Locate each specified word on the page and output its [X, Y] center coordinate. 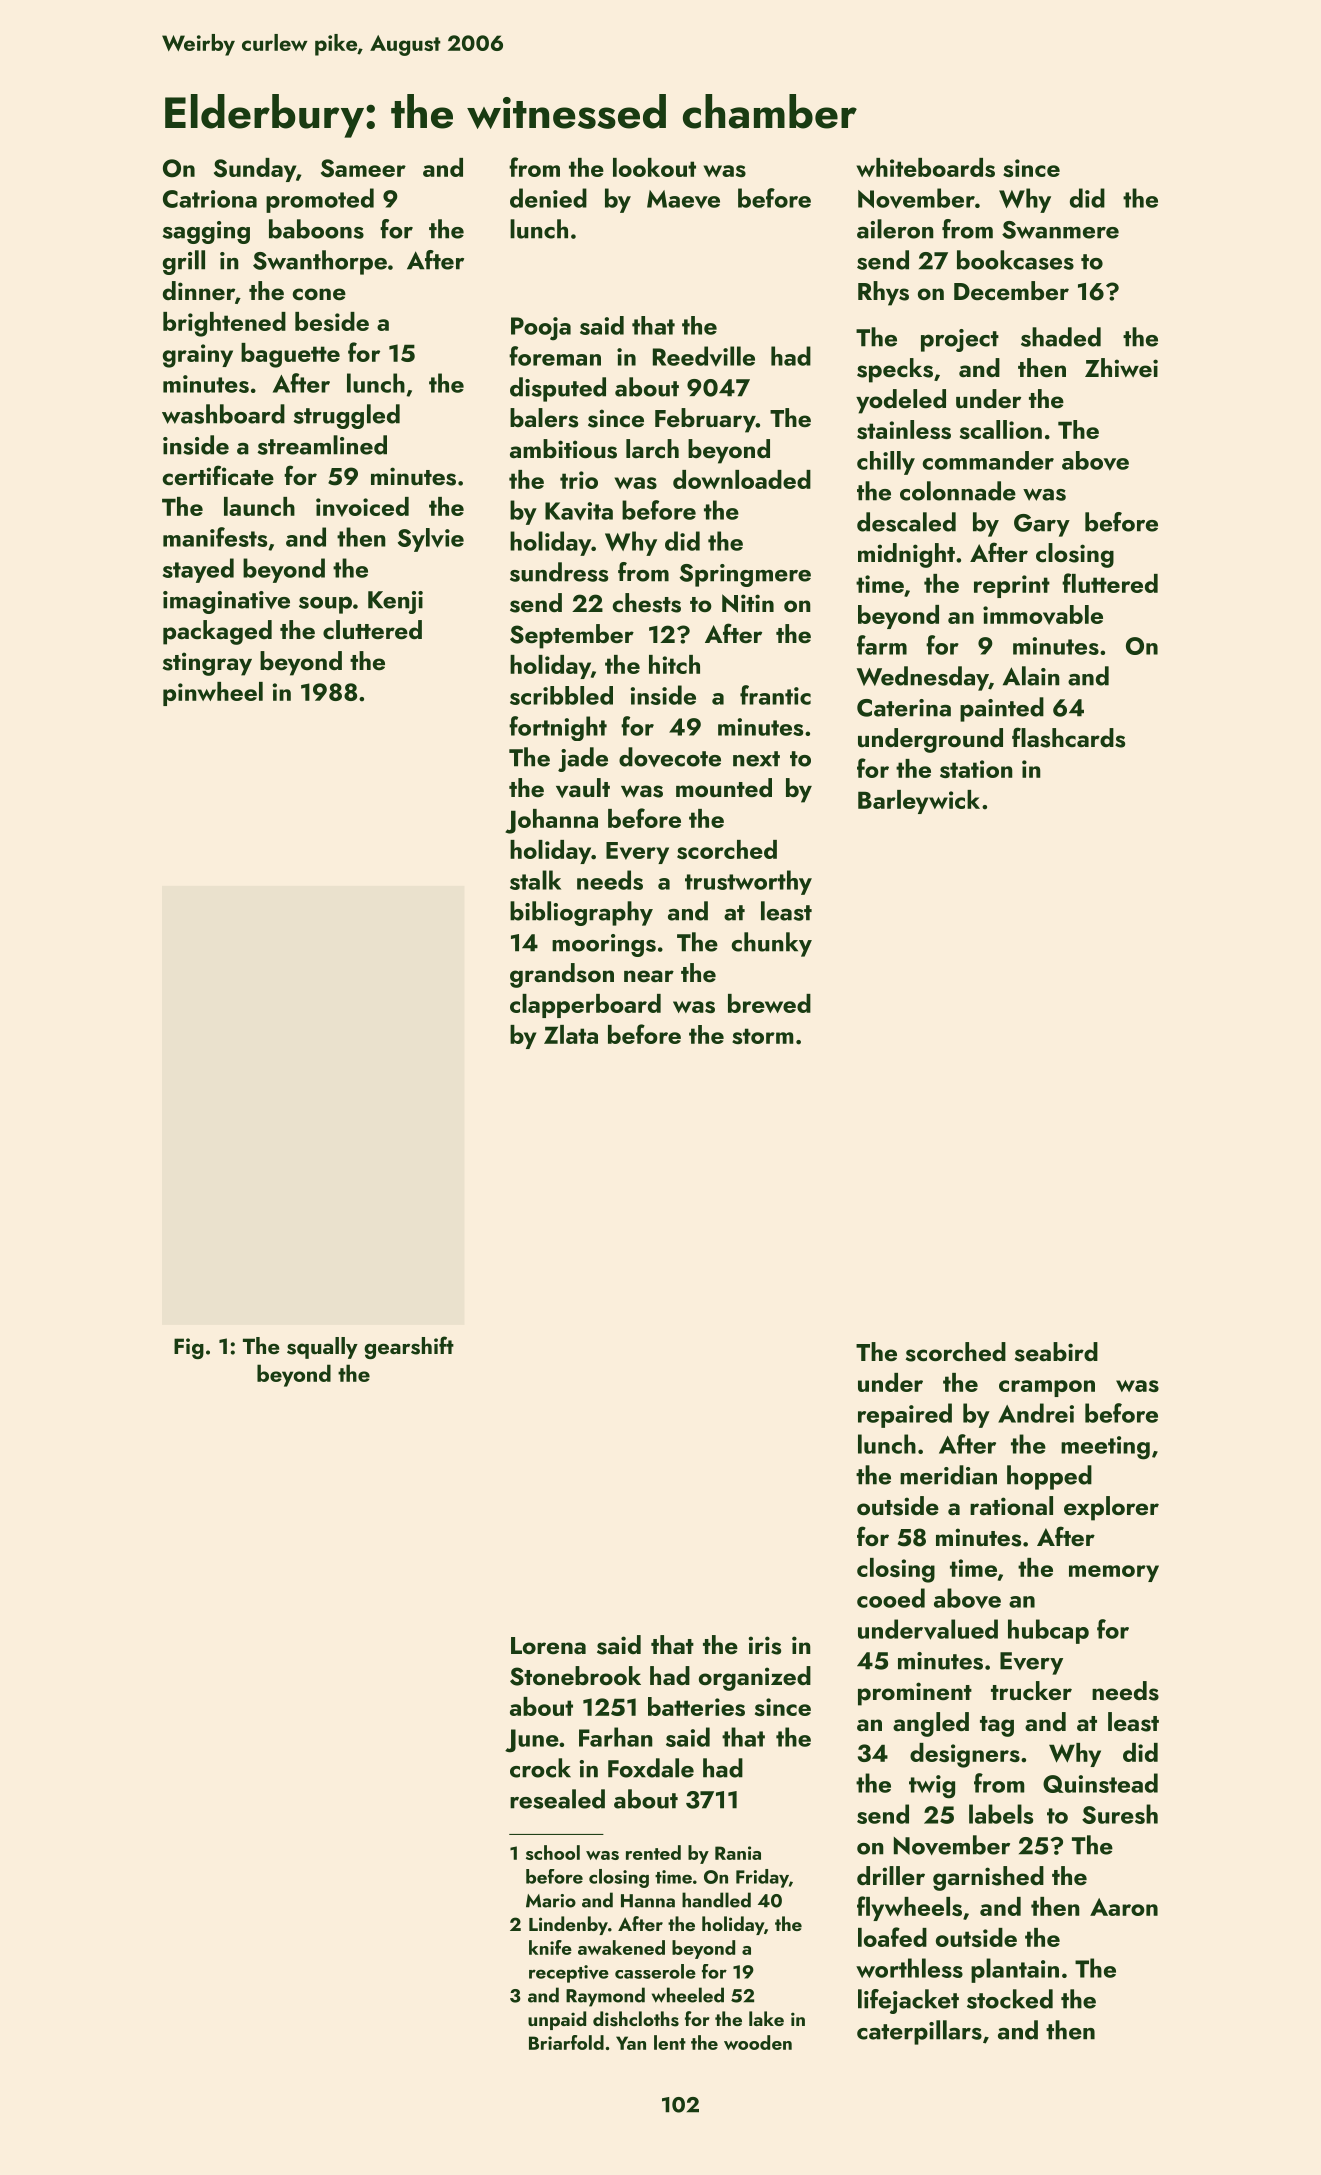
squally [322, 1348]
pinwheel [213, 694]
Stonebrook [575, 1676]
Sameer [363, 168]
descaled [906, 522]
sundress [559, 572]
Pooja [541, 329]
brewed [769, 1003]
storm [762, 1036]
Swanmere [1060, 230]
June [532, 1741]
